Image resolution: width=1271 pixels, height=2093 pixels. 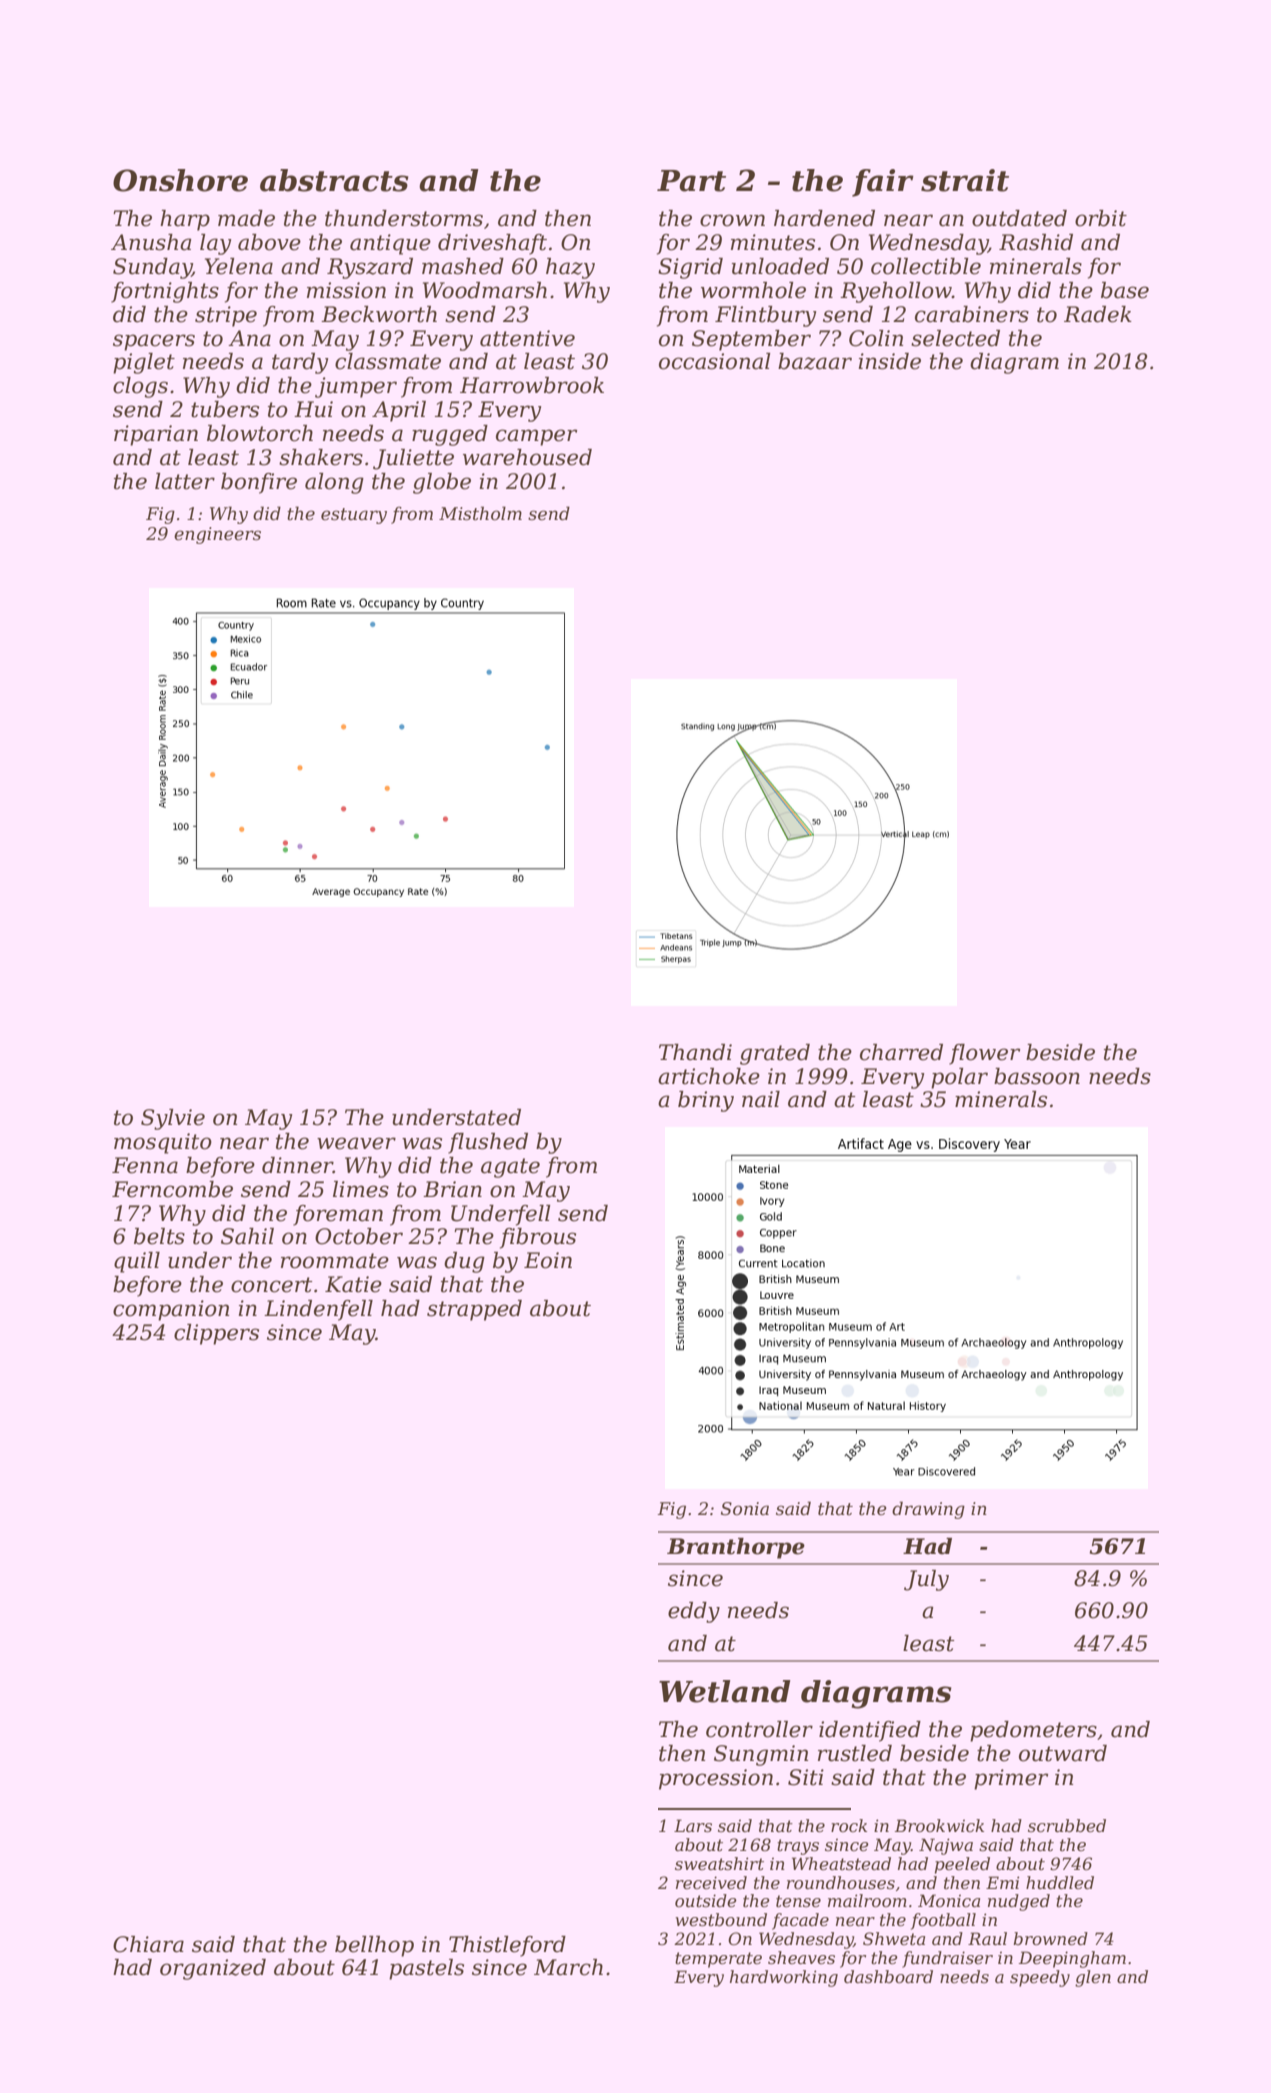 What do you see at coordinates (691, 181) in the document?
I see `Part` at bounding box center [691, 181].
